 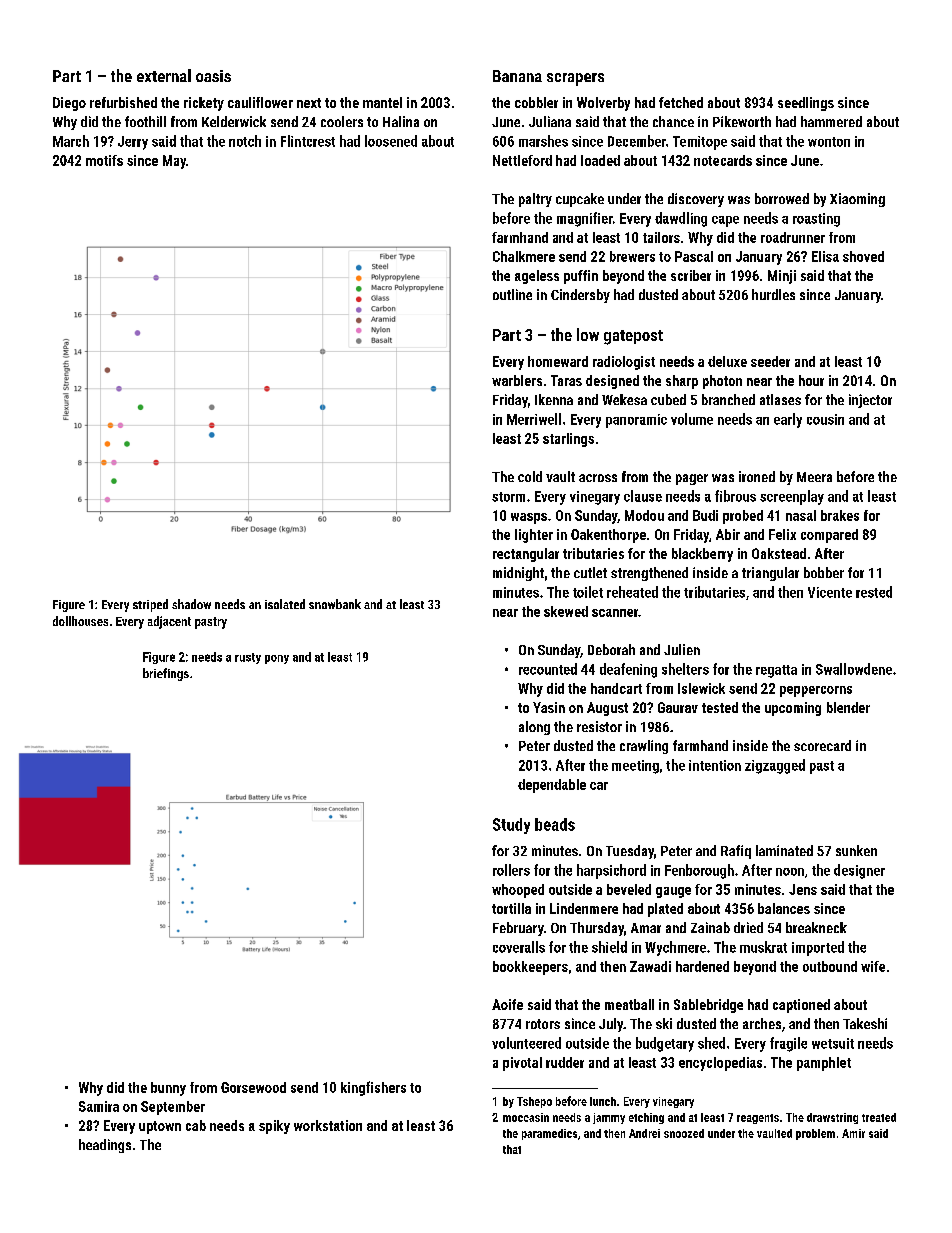 What do you see at coordinates (684, 1133) in the screenshot?
I see `snoozed` at bounding box center [684, 1133].
